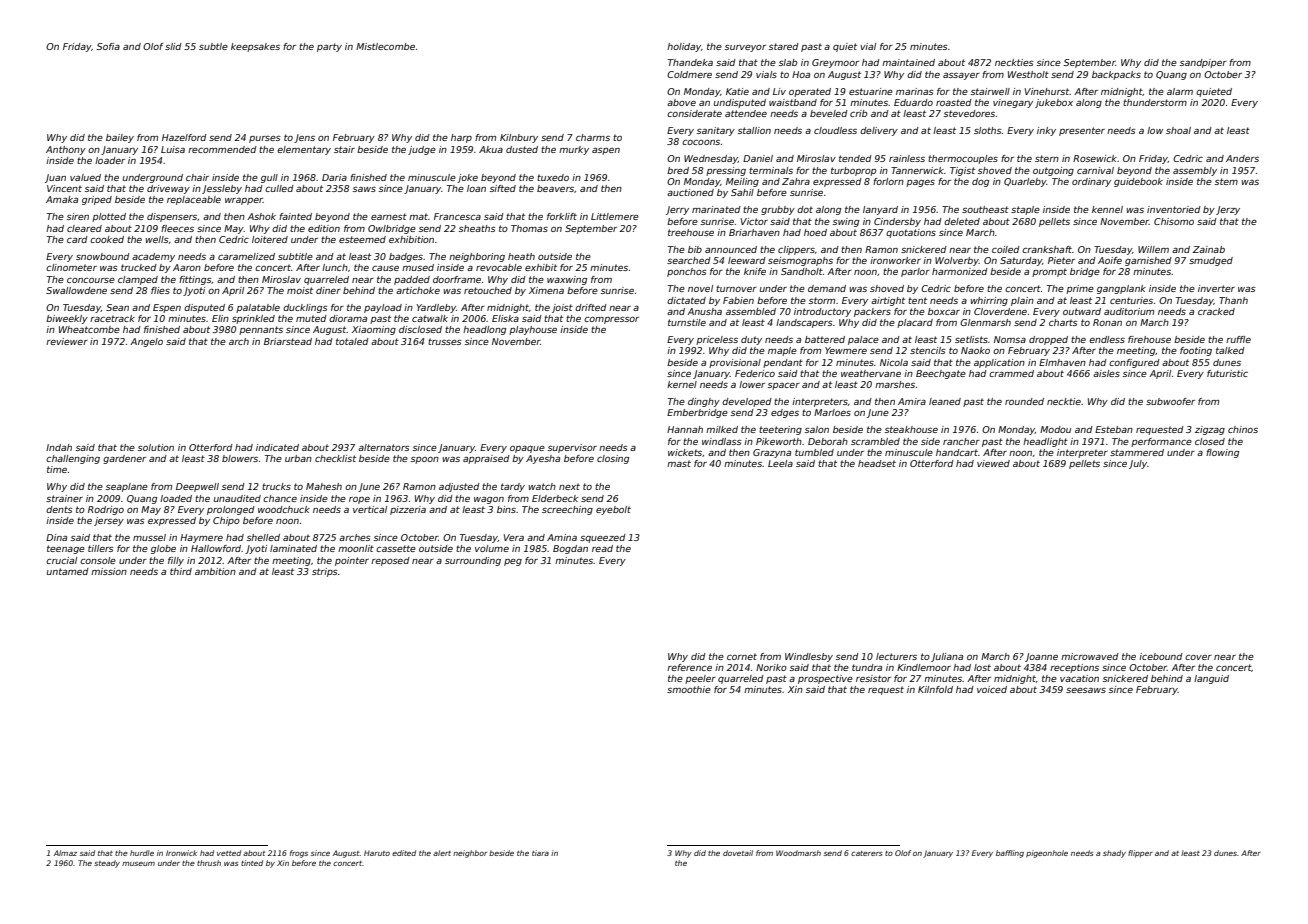 This screenshot has width=1308, height=924. What do you see at coordinates (553, 177) in the screenshot?
I see `tuxedo` at bounding box center [553, 177].
